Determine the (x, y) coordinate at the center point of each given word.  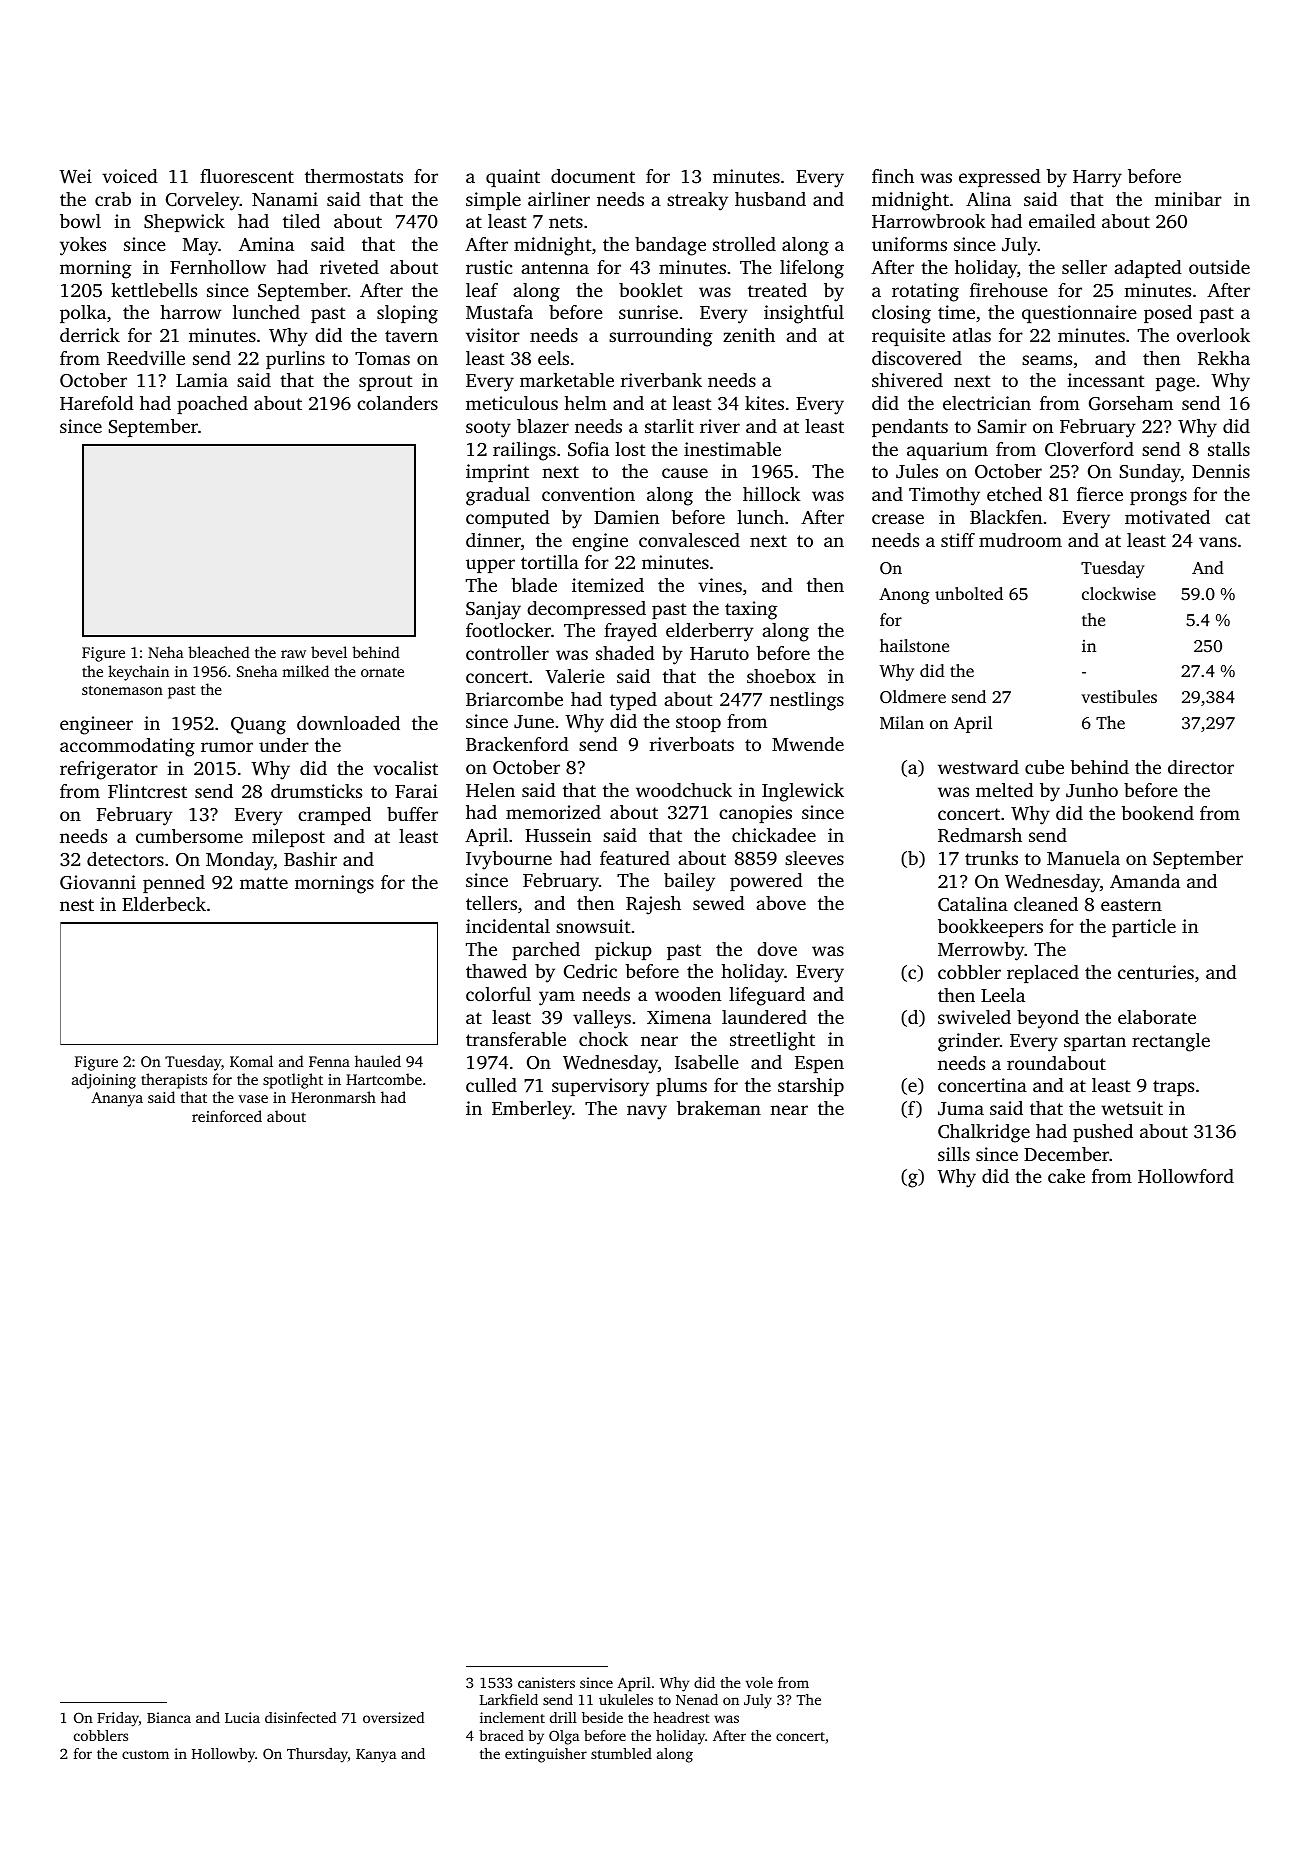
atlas (971, 335)
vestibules (1119, 696)
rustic (489, 267)
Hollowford (1186, 1176)
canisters (546, 1682)
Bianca (169, 1717)
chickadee (774, 835)
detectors (125, 859)
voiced (130, 176)
